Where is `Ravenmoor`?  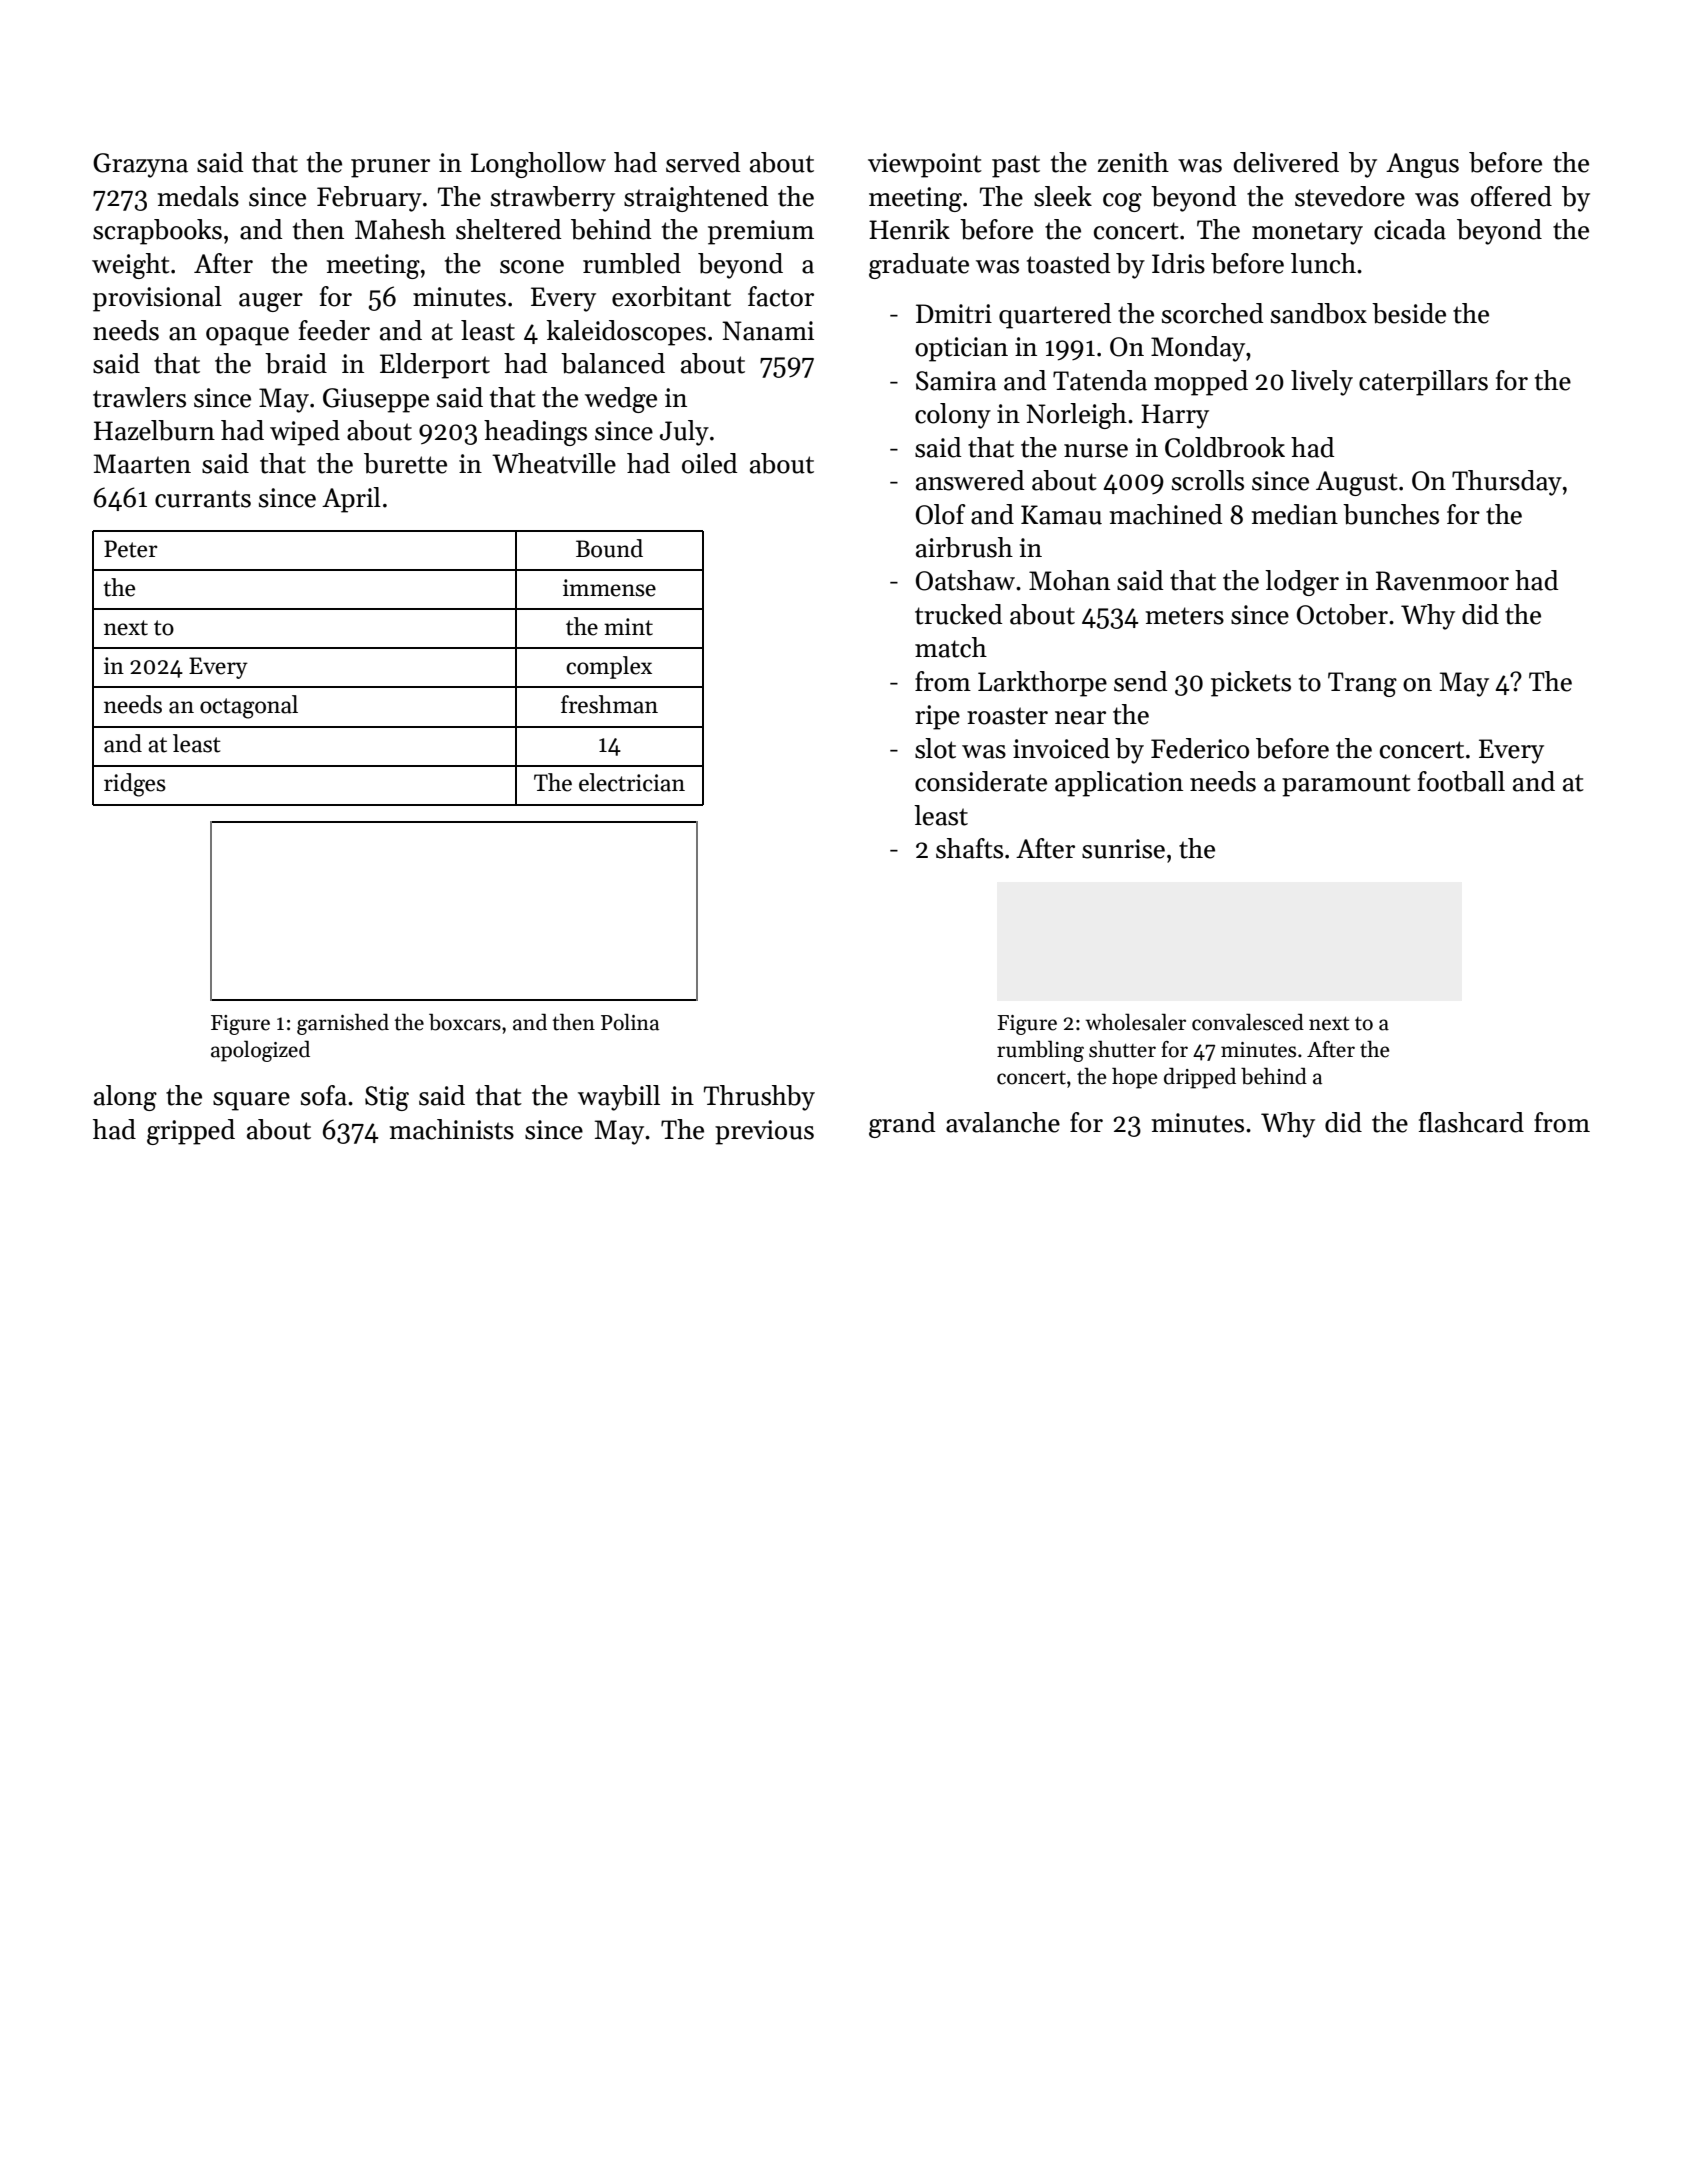
Ravenmoor is located at coordinates (1442, 581).
